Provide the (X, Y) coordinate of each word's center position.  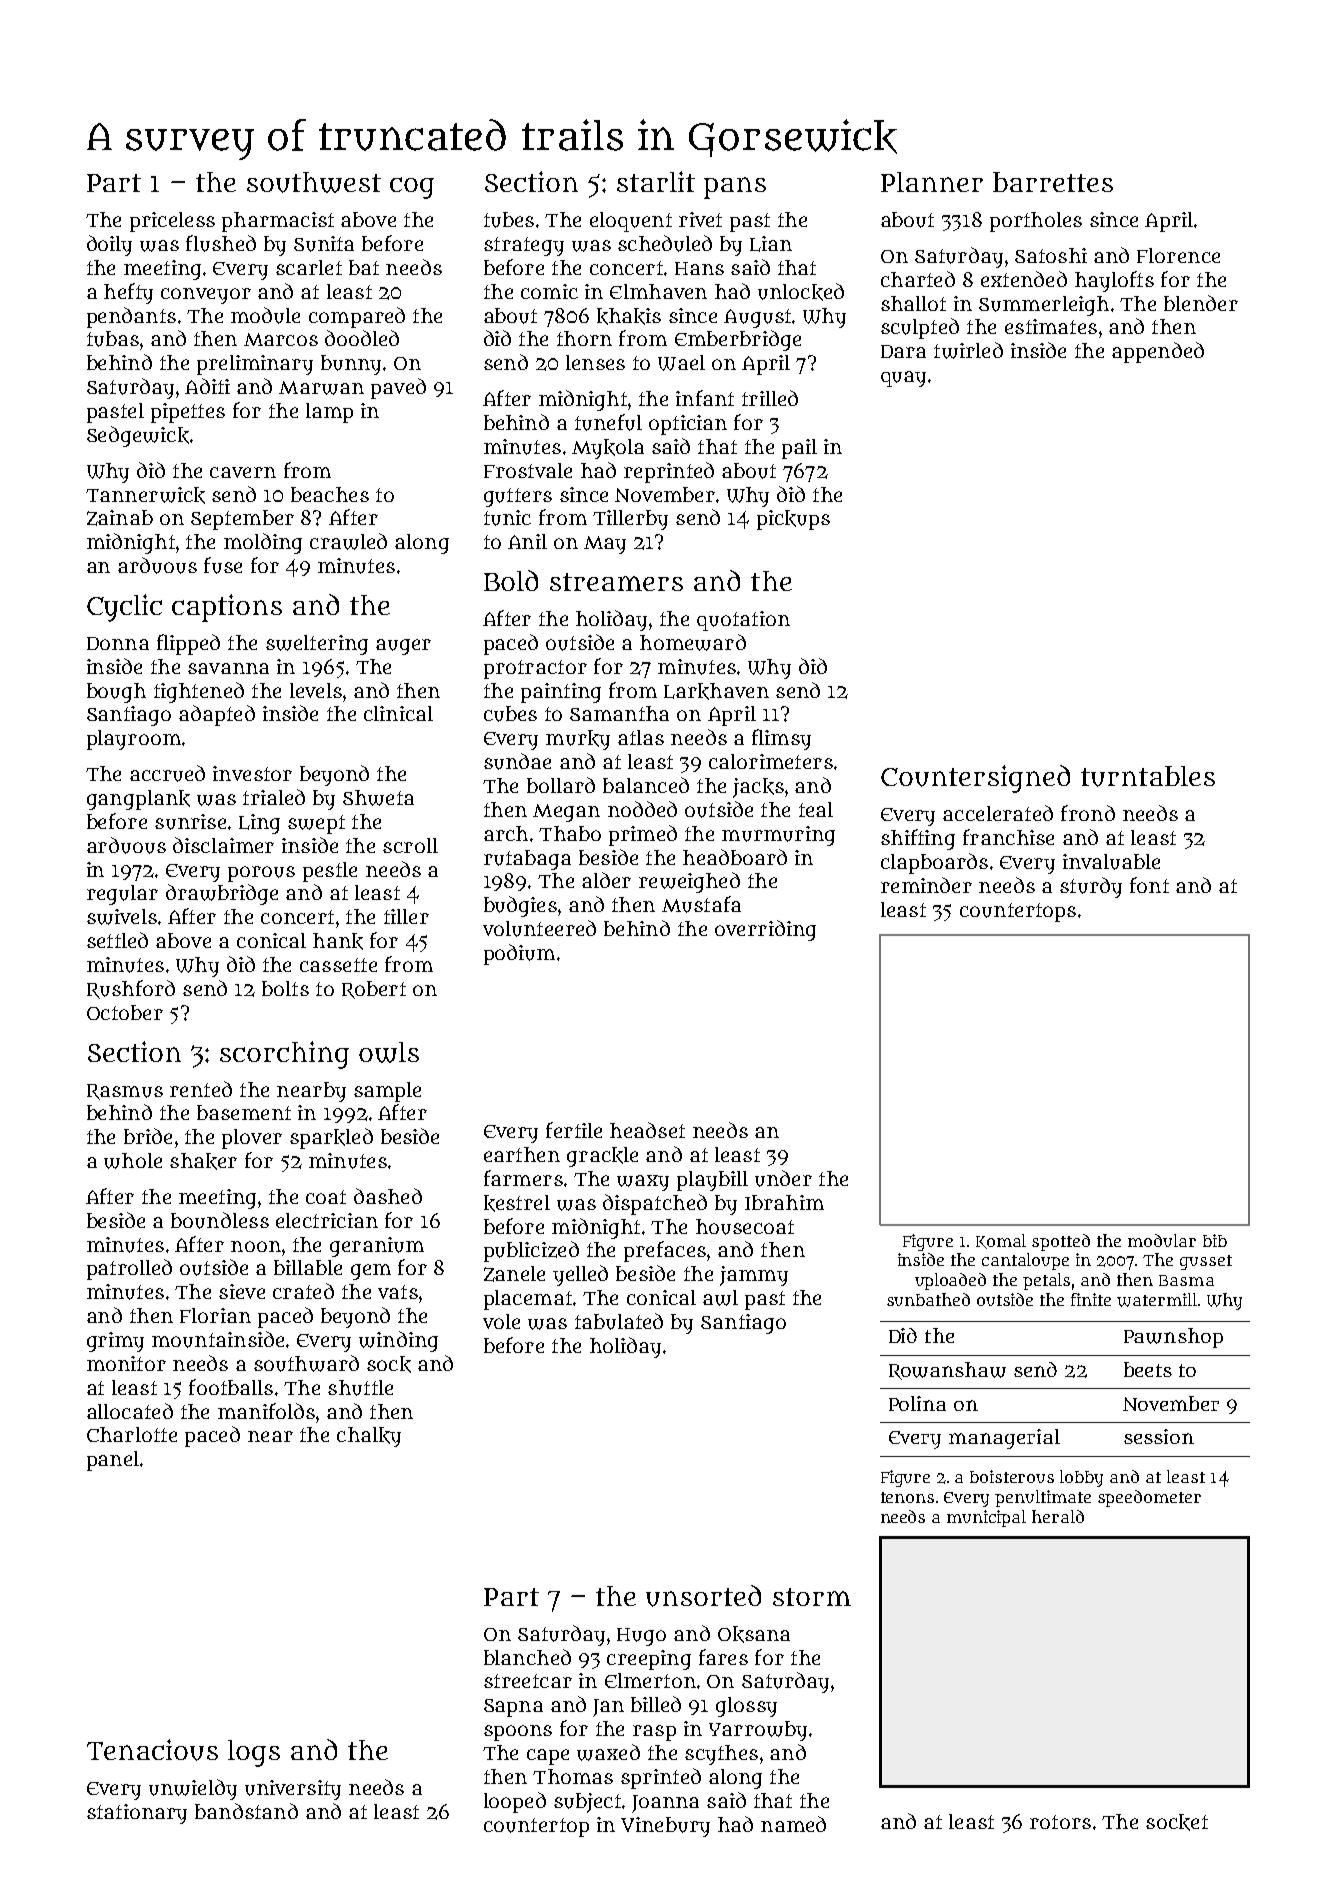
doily (109, 245)
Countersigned (975, 779)
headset (647, 1130)
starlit (656, 181)
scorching (284, 1055)
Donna (118, 643)
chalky (369, 1437)
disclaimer (223, 845)
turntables (1148, 776)
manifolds (266, 1411)
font (1149, 885)
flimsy (781, 739)
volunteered (539, 928)
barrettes (1053, 182)
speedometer (1149, 1498)
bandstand (246, 1811)
